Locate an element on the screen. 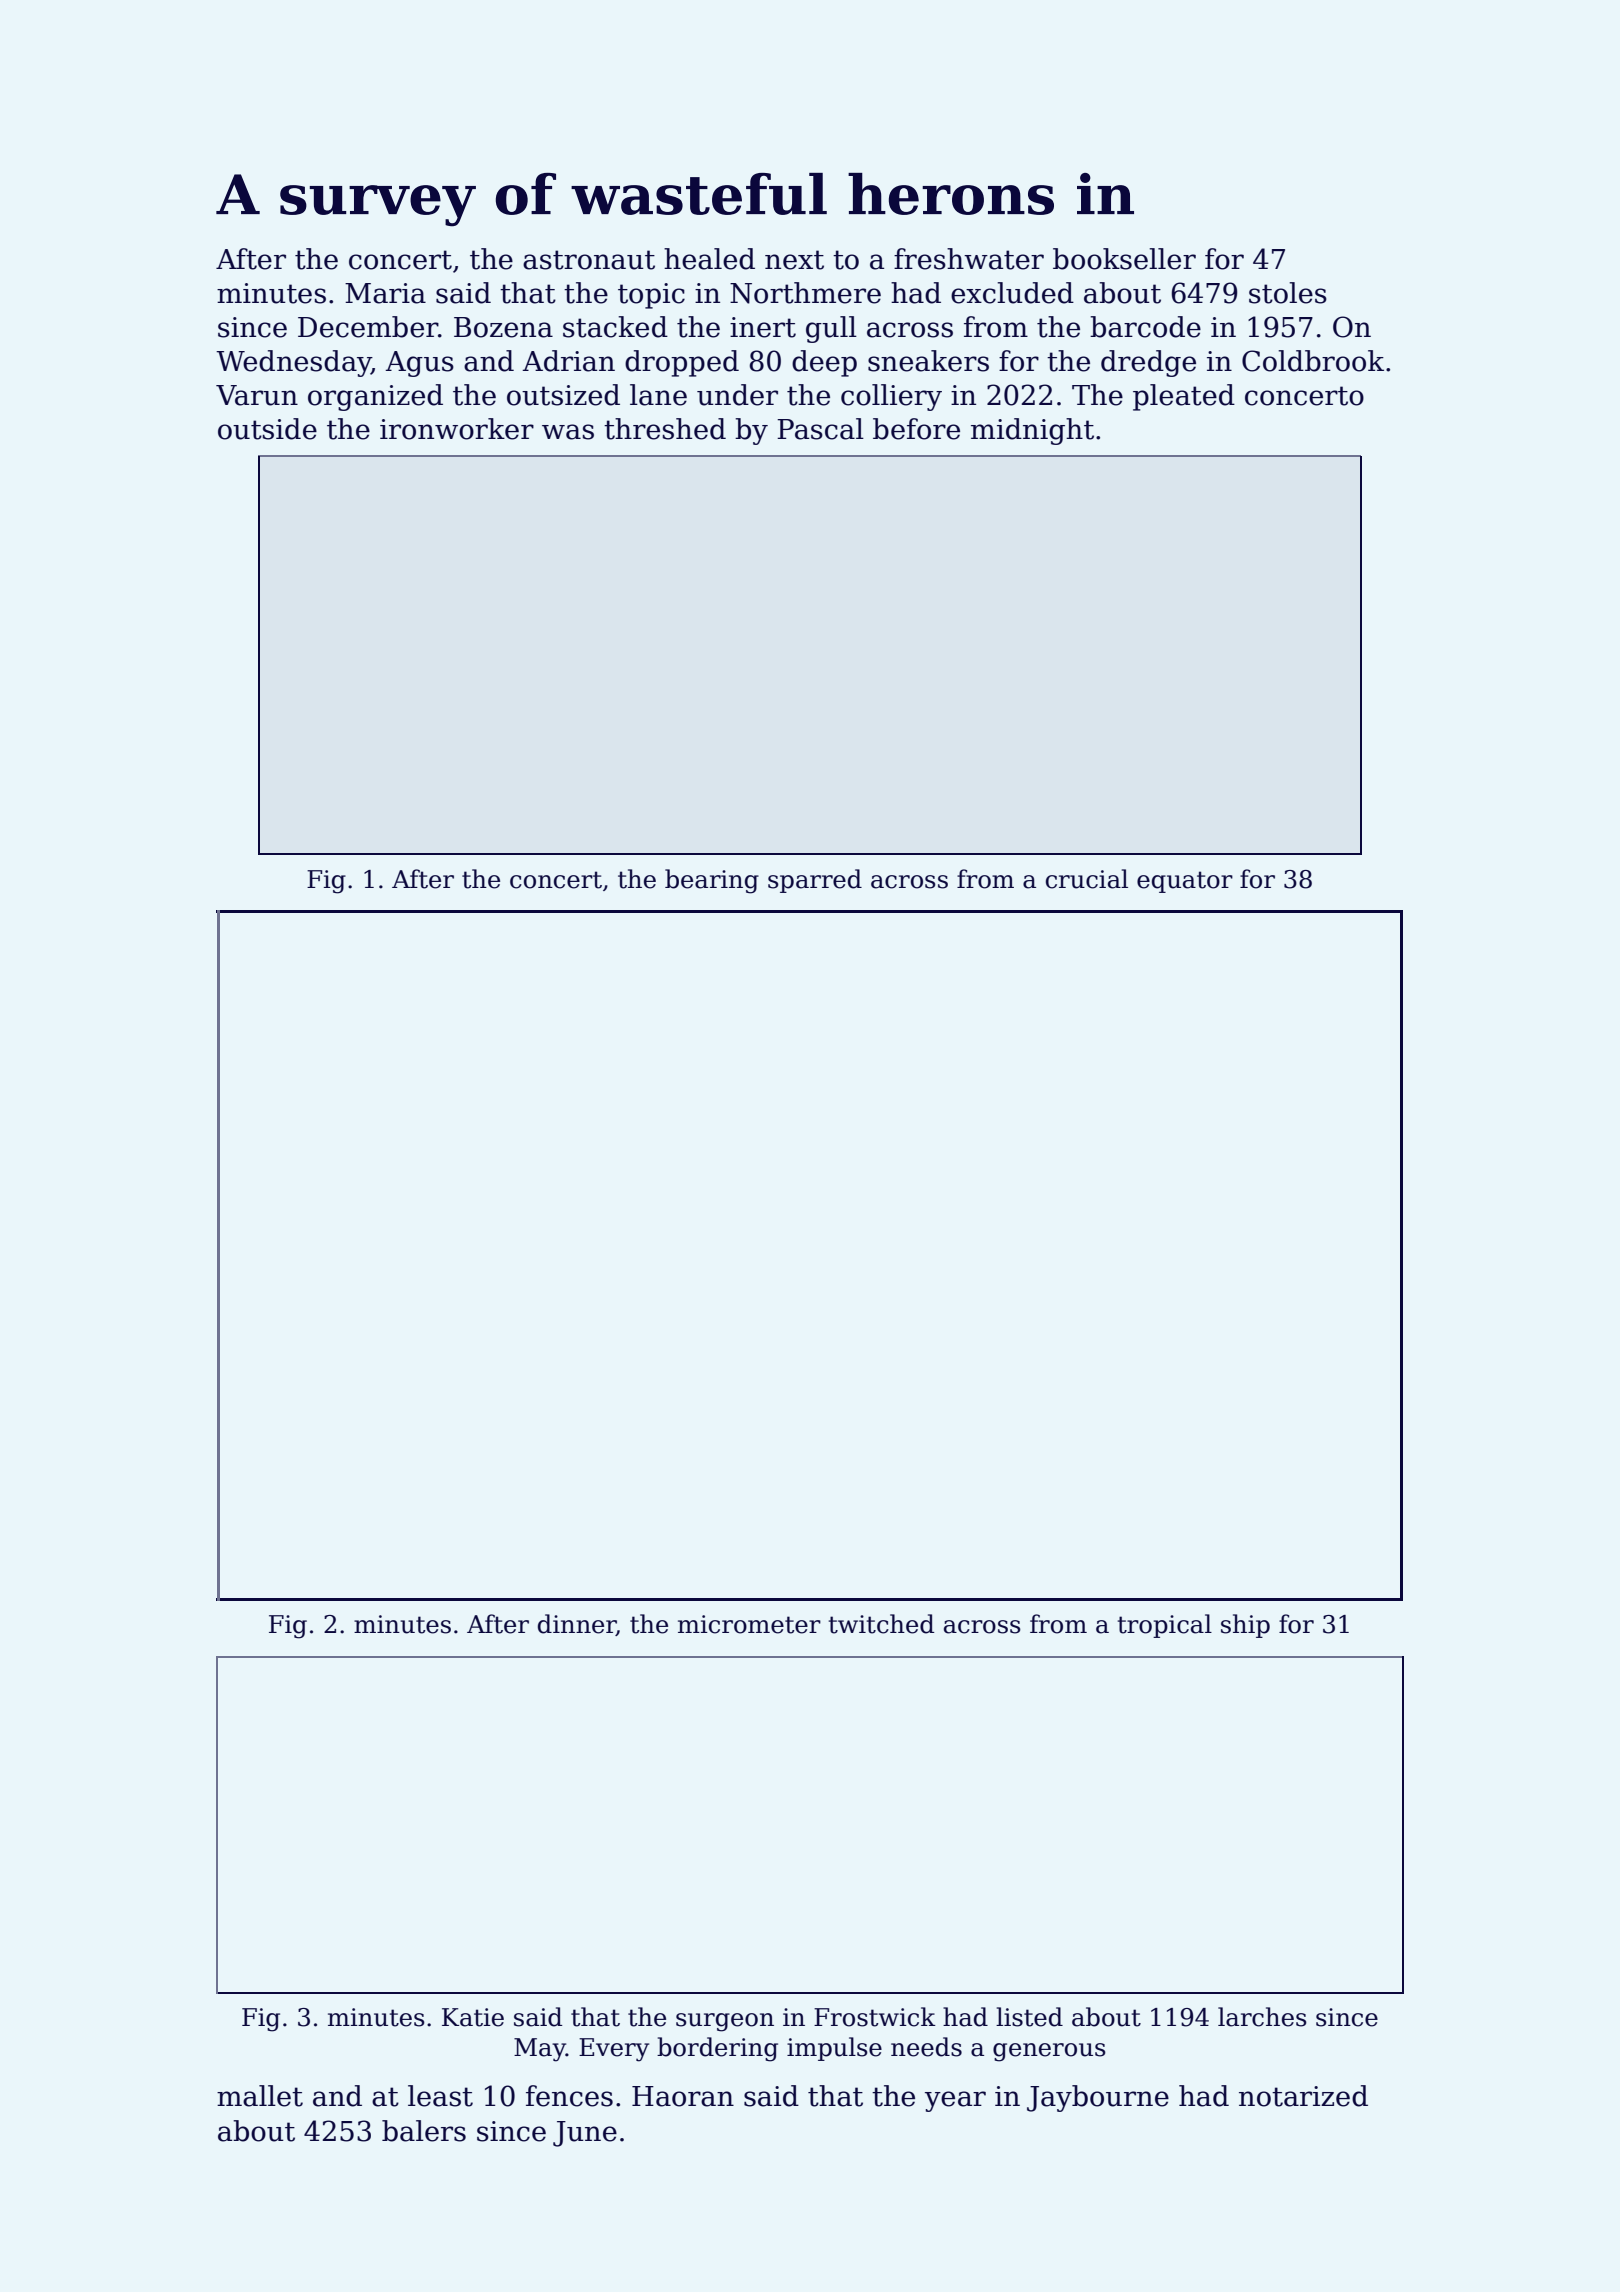 Image resolution: width=1620 pixels, height=2292 pixels. Katie is located at coordinates (473, 2017).
